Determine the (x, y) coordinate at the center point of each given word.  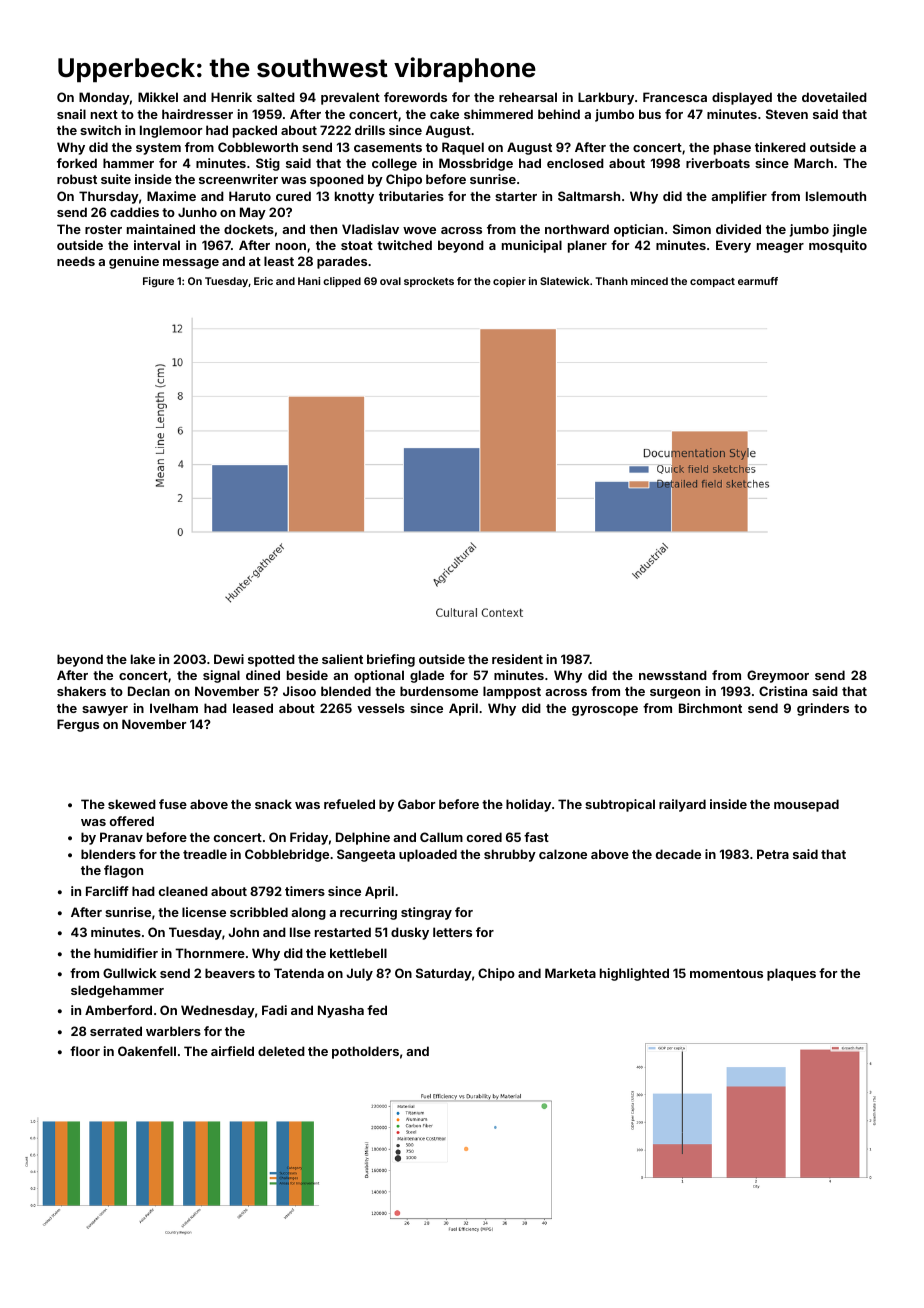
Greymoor (778, 676)
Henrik (231, 97)
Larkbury (606, 98)
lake (143, 659)
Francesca (675, 97)
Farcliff (107, 891)
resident (517, 659)
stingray (426, 913)
